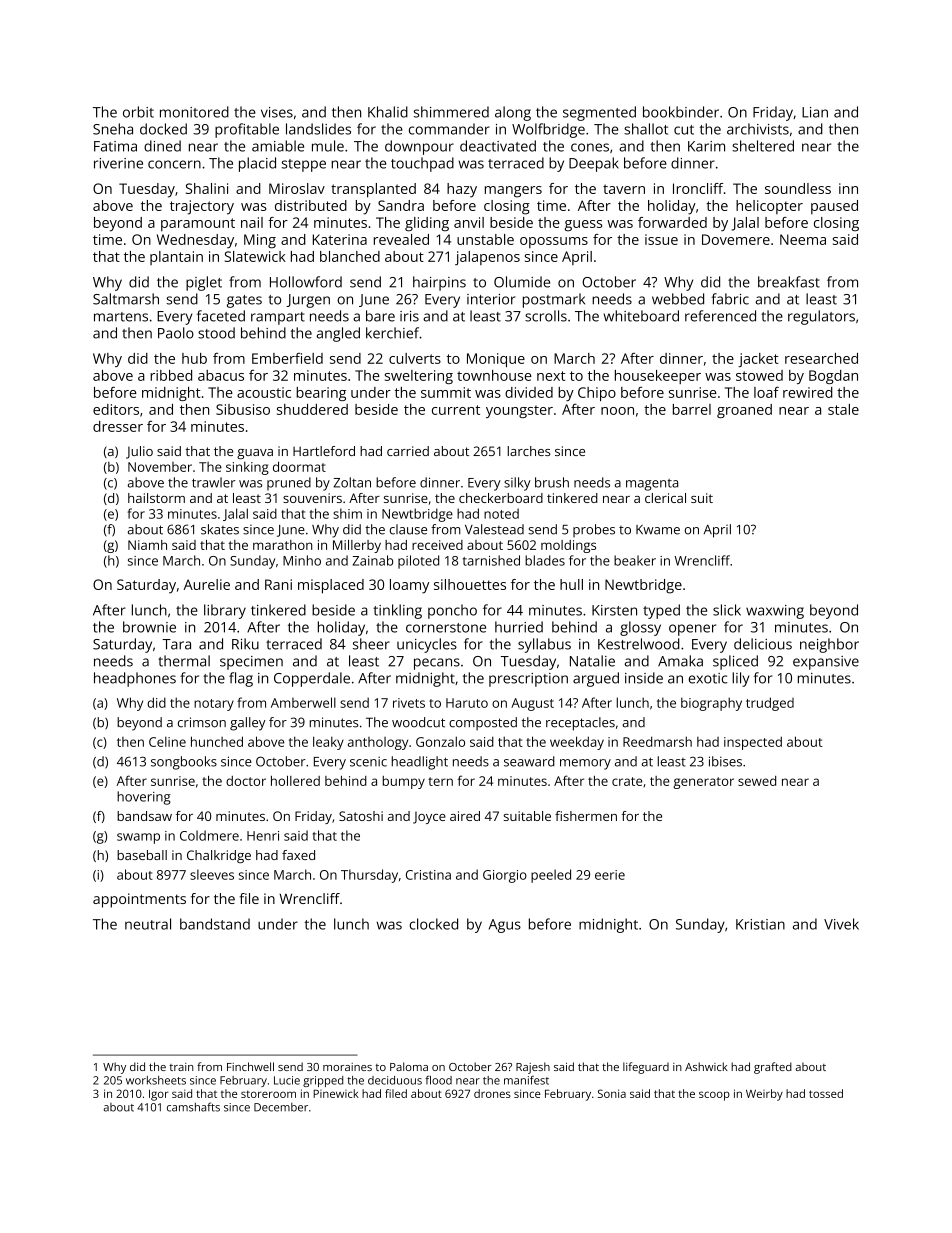 The width and height of the screenshot is (952, 1233). Describe the element at coordinates (277, 112) in the screenshot. I see `vises` at that location.
